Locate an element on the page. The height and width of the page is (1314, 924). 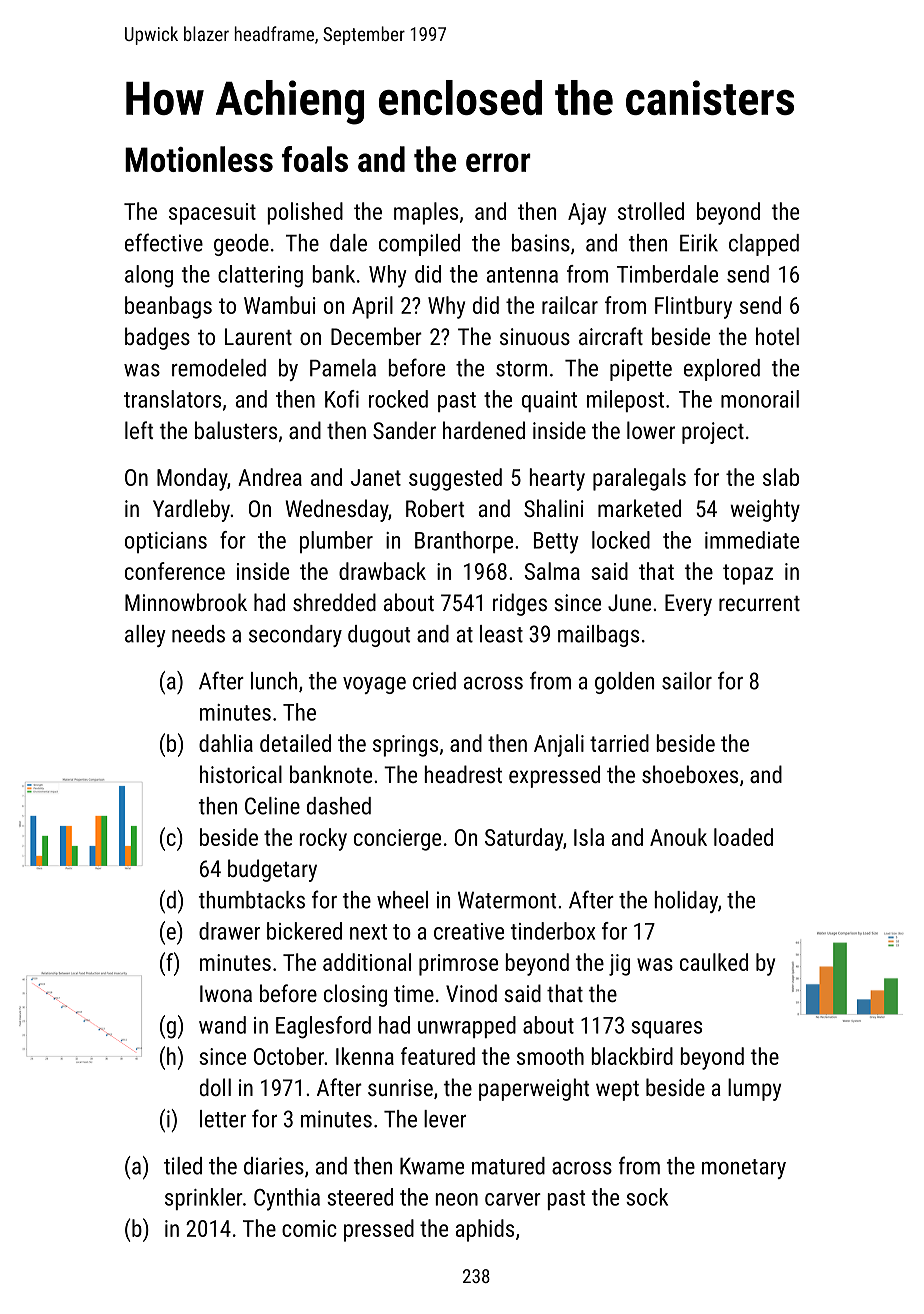
strolled is located at coordinates (651, 211).
